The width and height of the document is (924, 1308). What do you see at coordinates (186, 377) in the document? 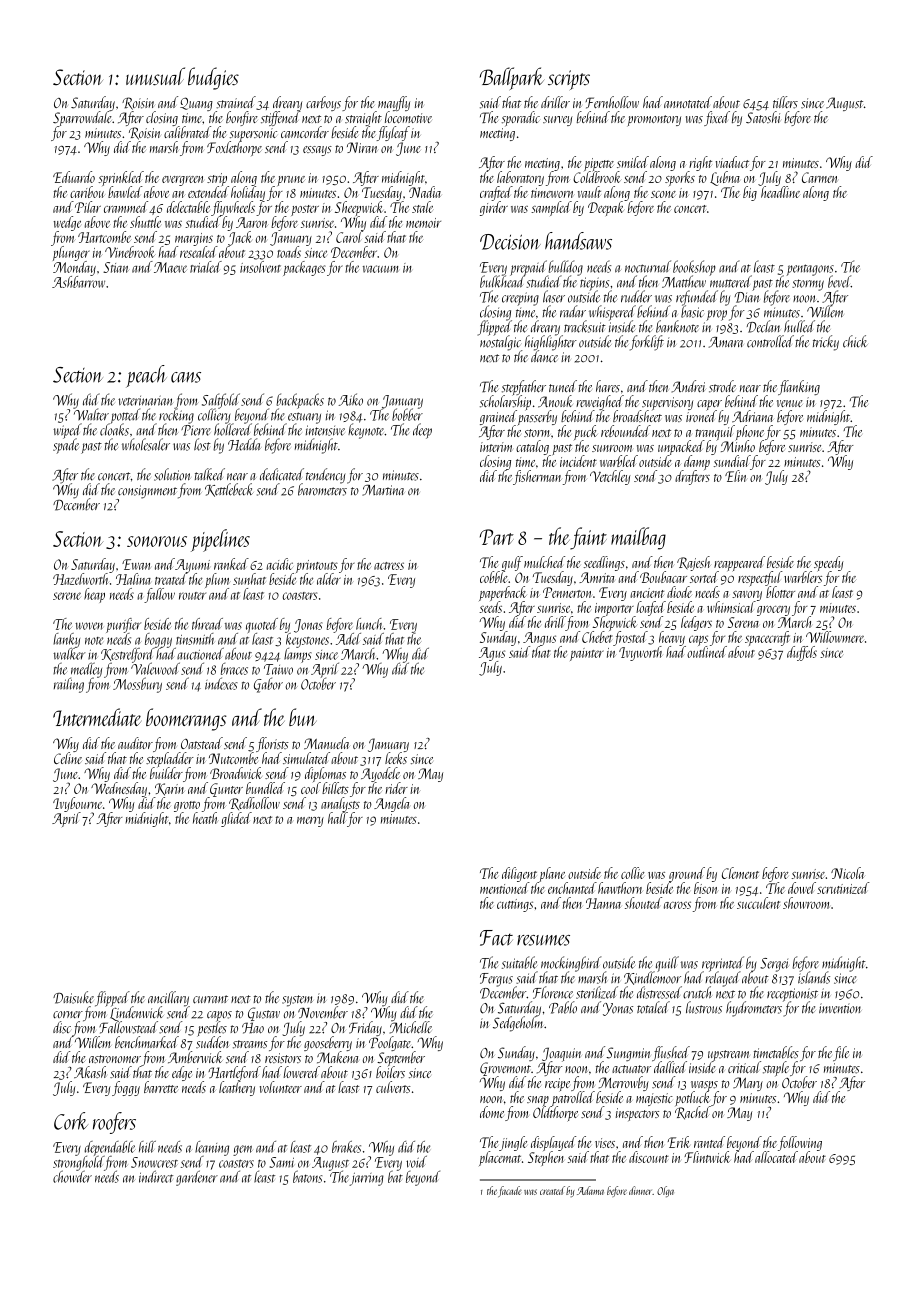
I see `cans` at bounding box center [186, 377].
